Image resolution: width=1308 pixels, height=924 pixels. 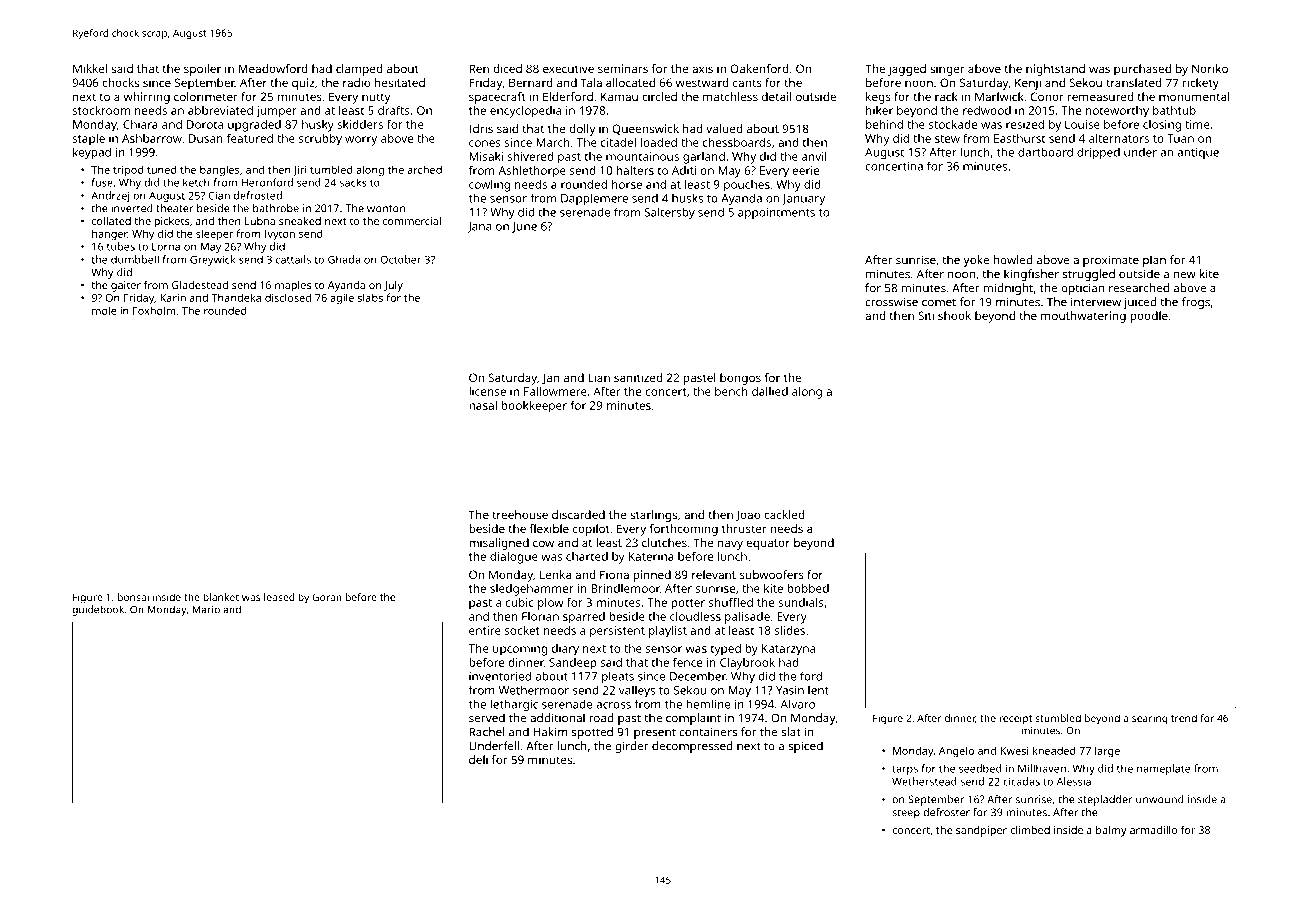 What do you see at coordinates (205, 124) in the document?
I see `Dorota` at bounding box center [205, 124].
